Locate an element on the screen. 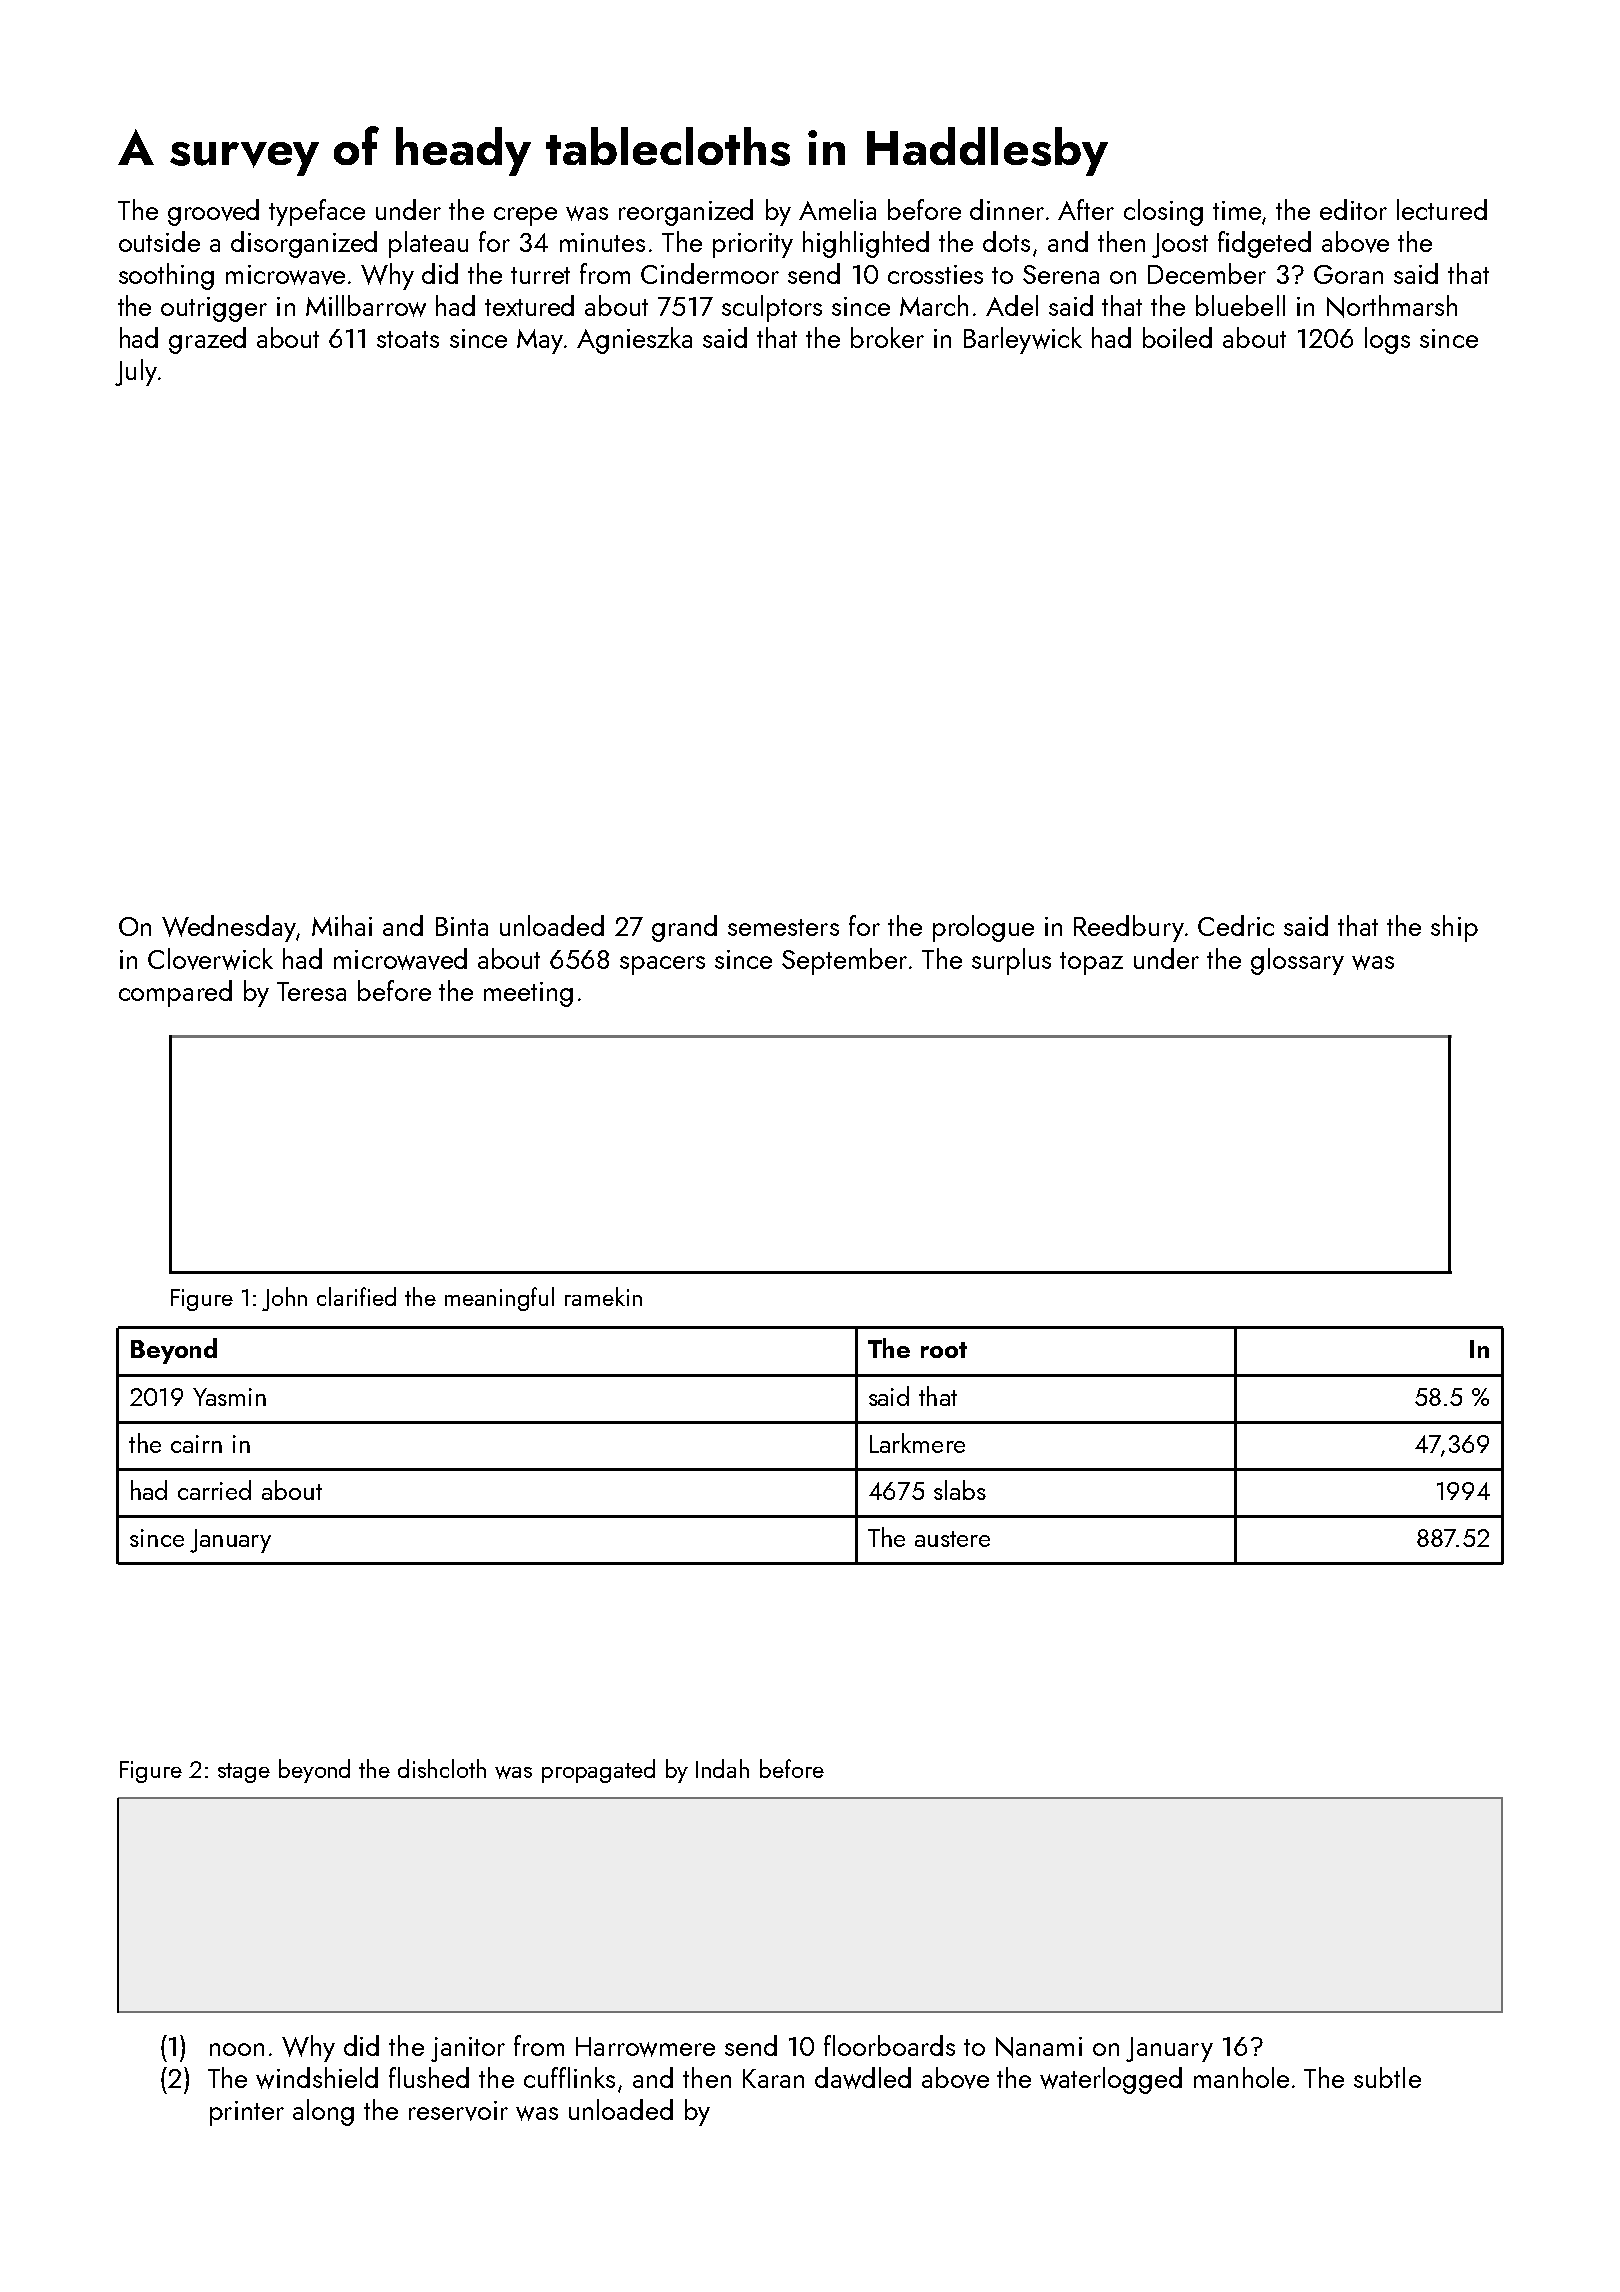  Yasmin is located at coordinates (229, 1397).
